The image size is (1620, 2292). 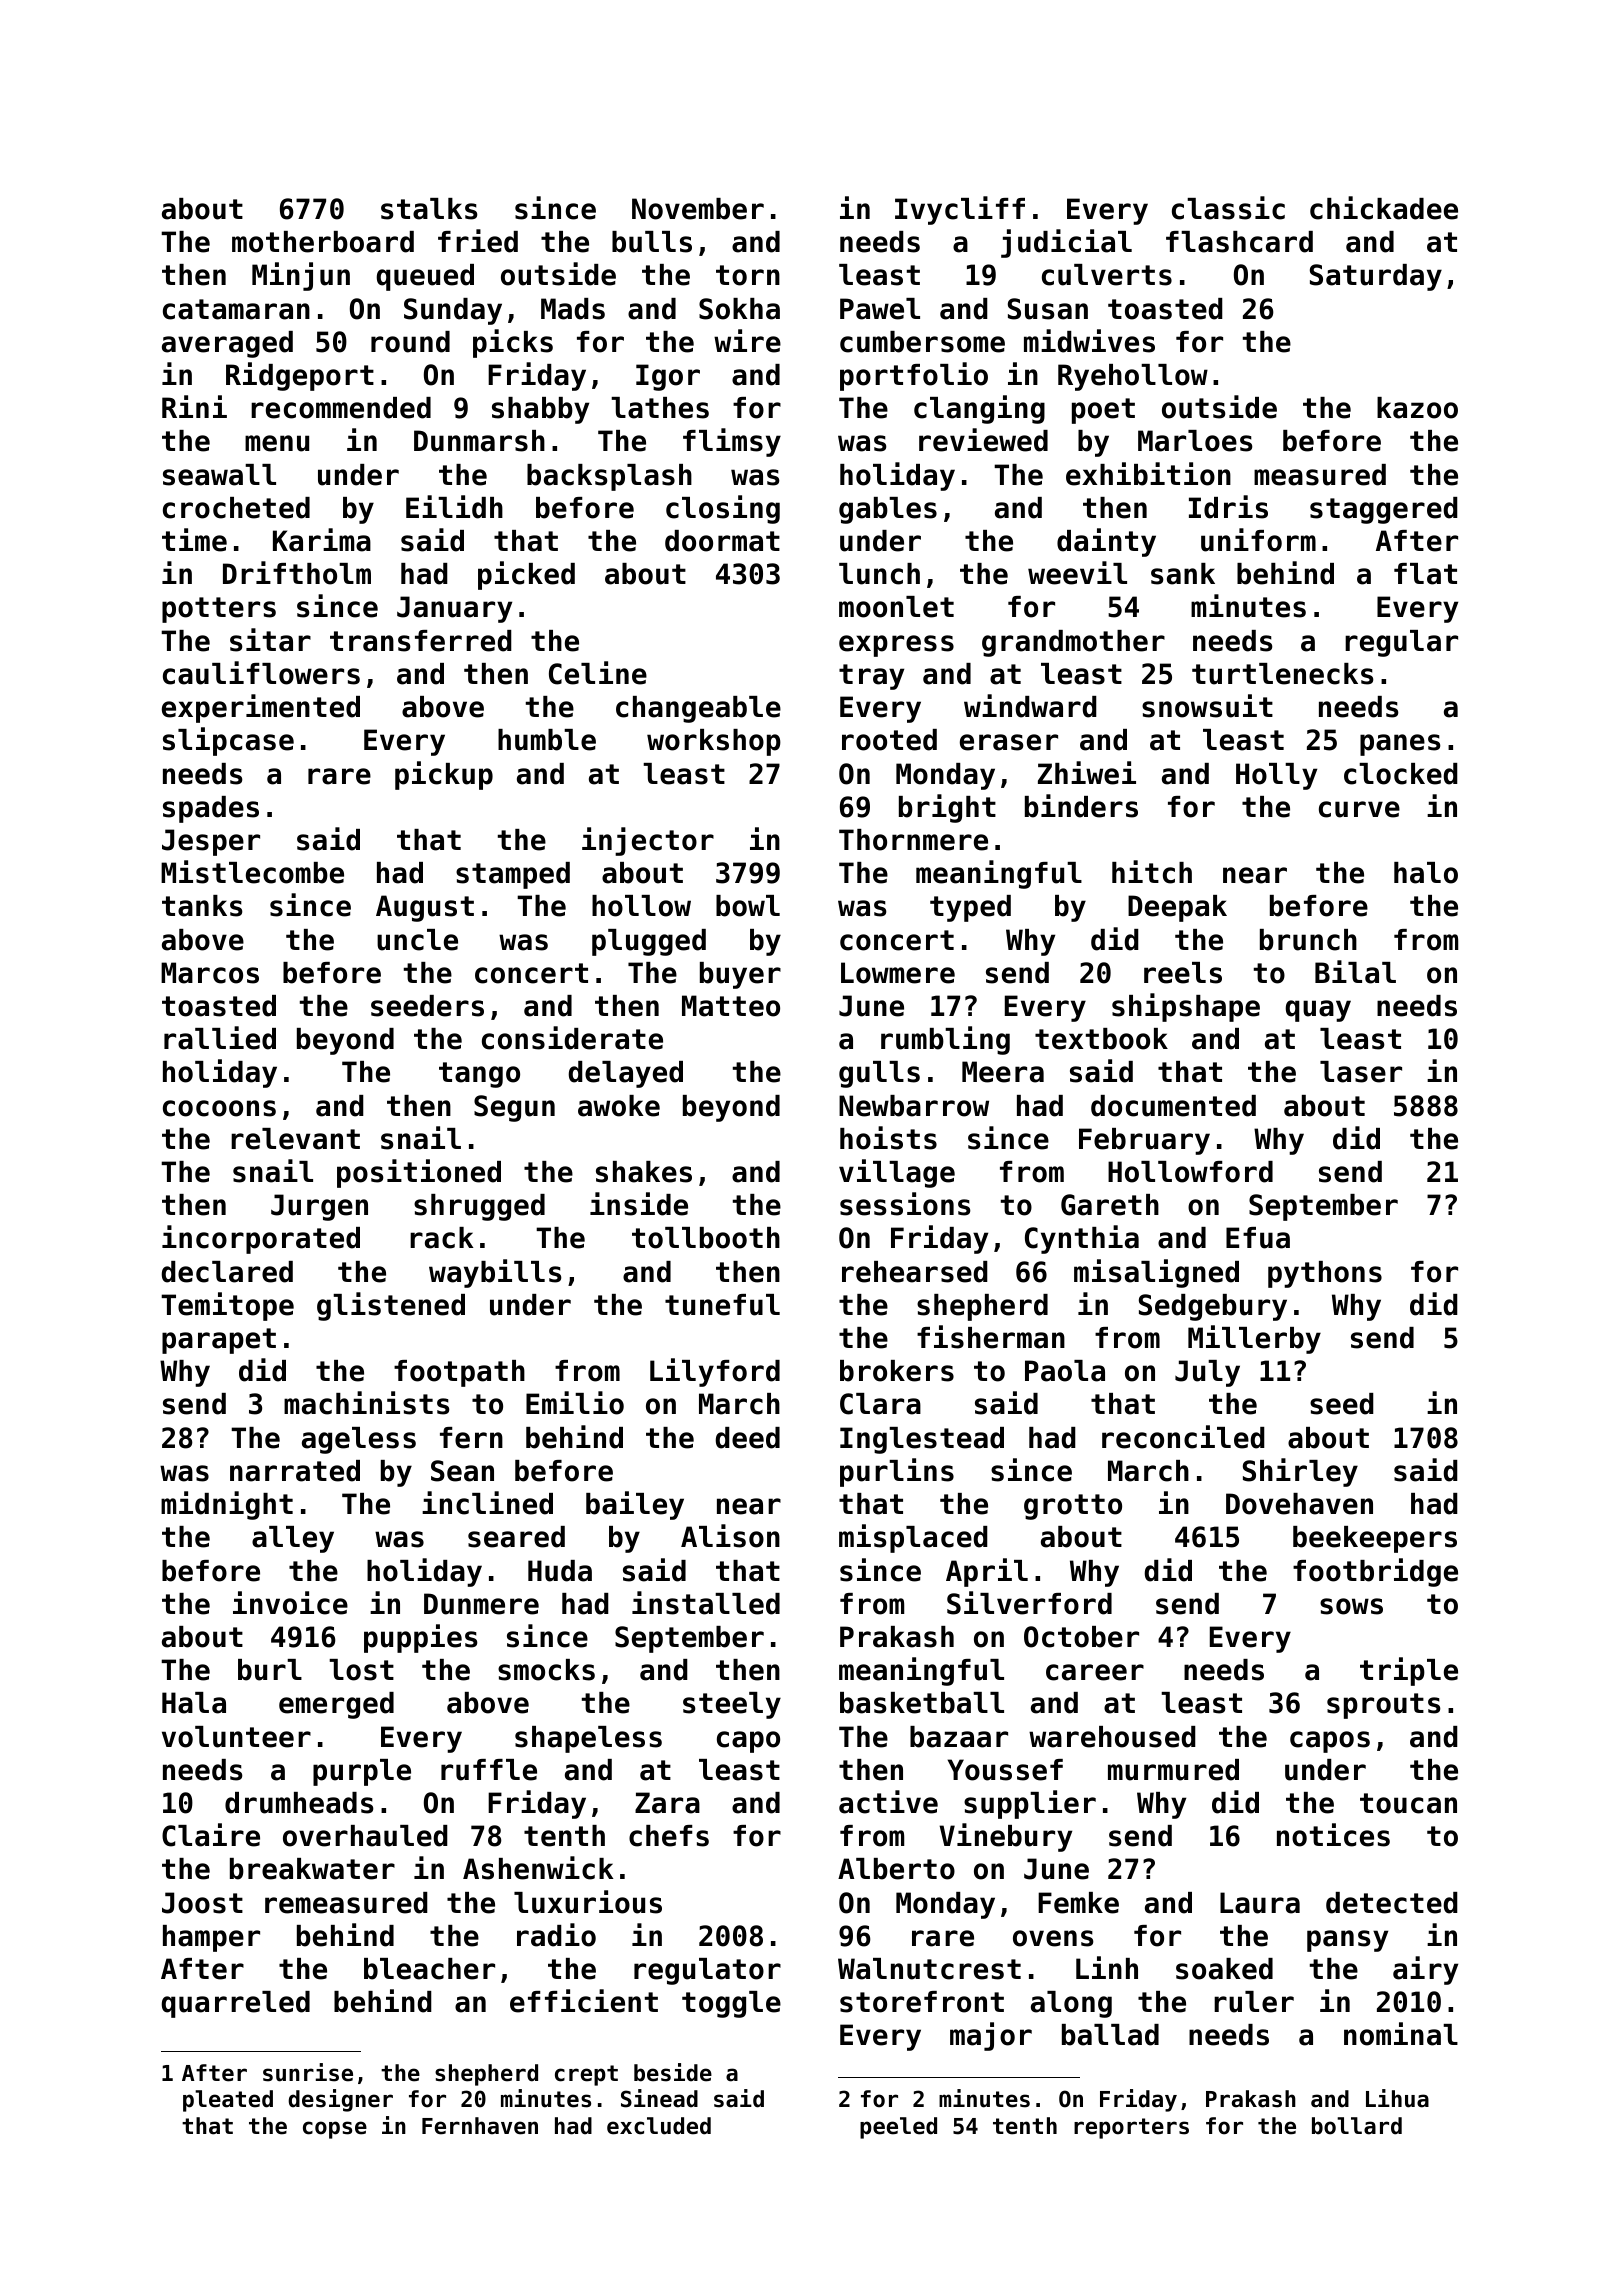 I want to click on kazoo, so click(x=1417, y=408).
